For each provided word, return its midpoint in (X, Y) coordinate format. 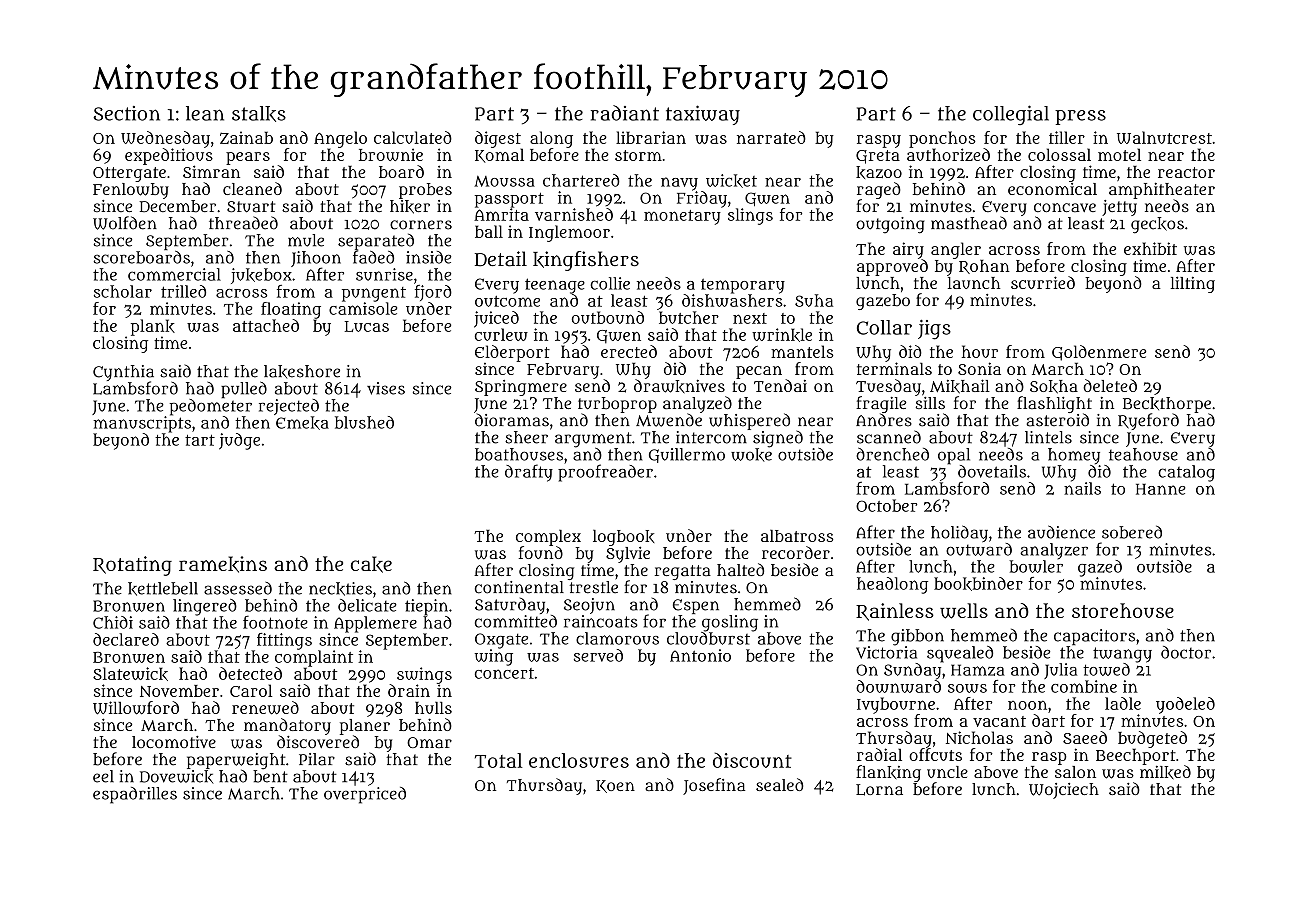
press (1080, 117)
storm (638, 155)
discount (752, 760)
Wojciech (1064, 791)
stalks (259, 114)
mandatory (287, 726)
